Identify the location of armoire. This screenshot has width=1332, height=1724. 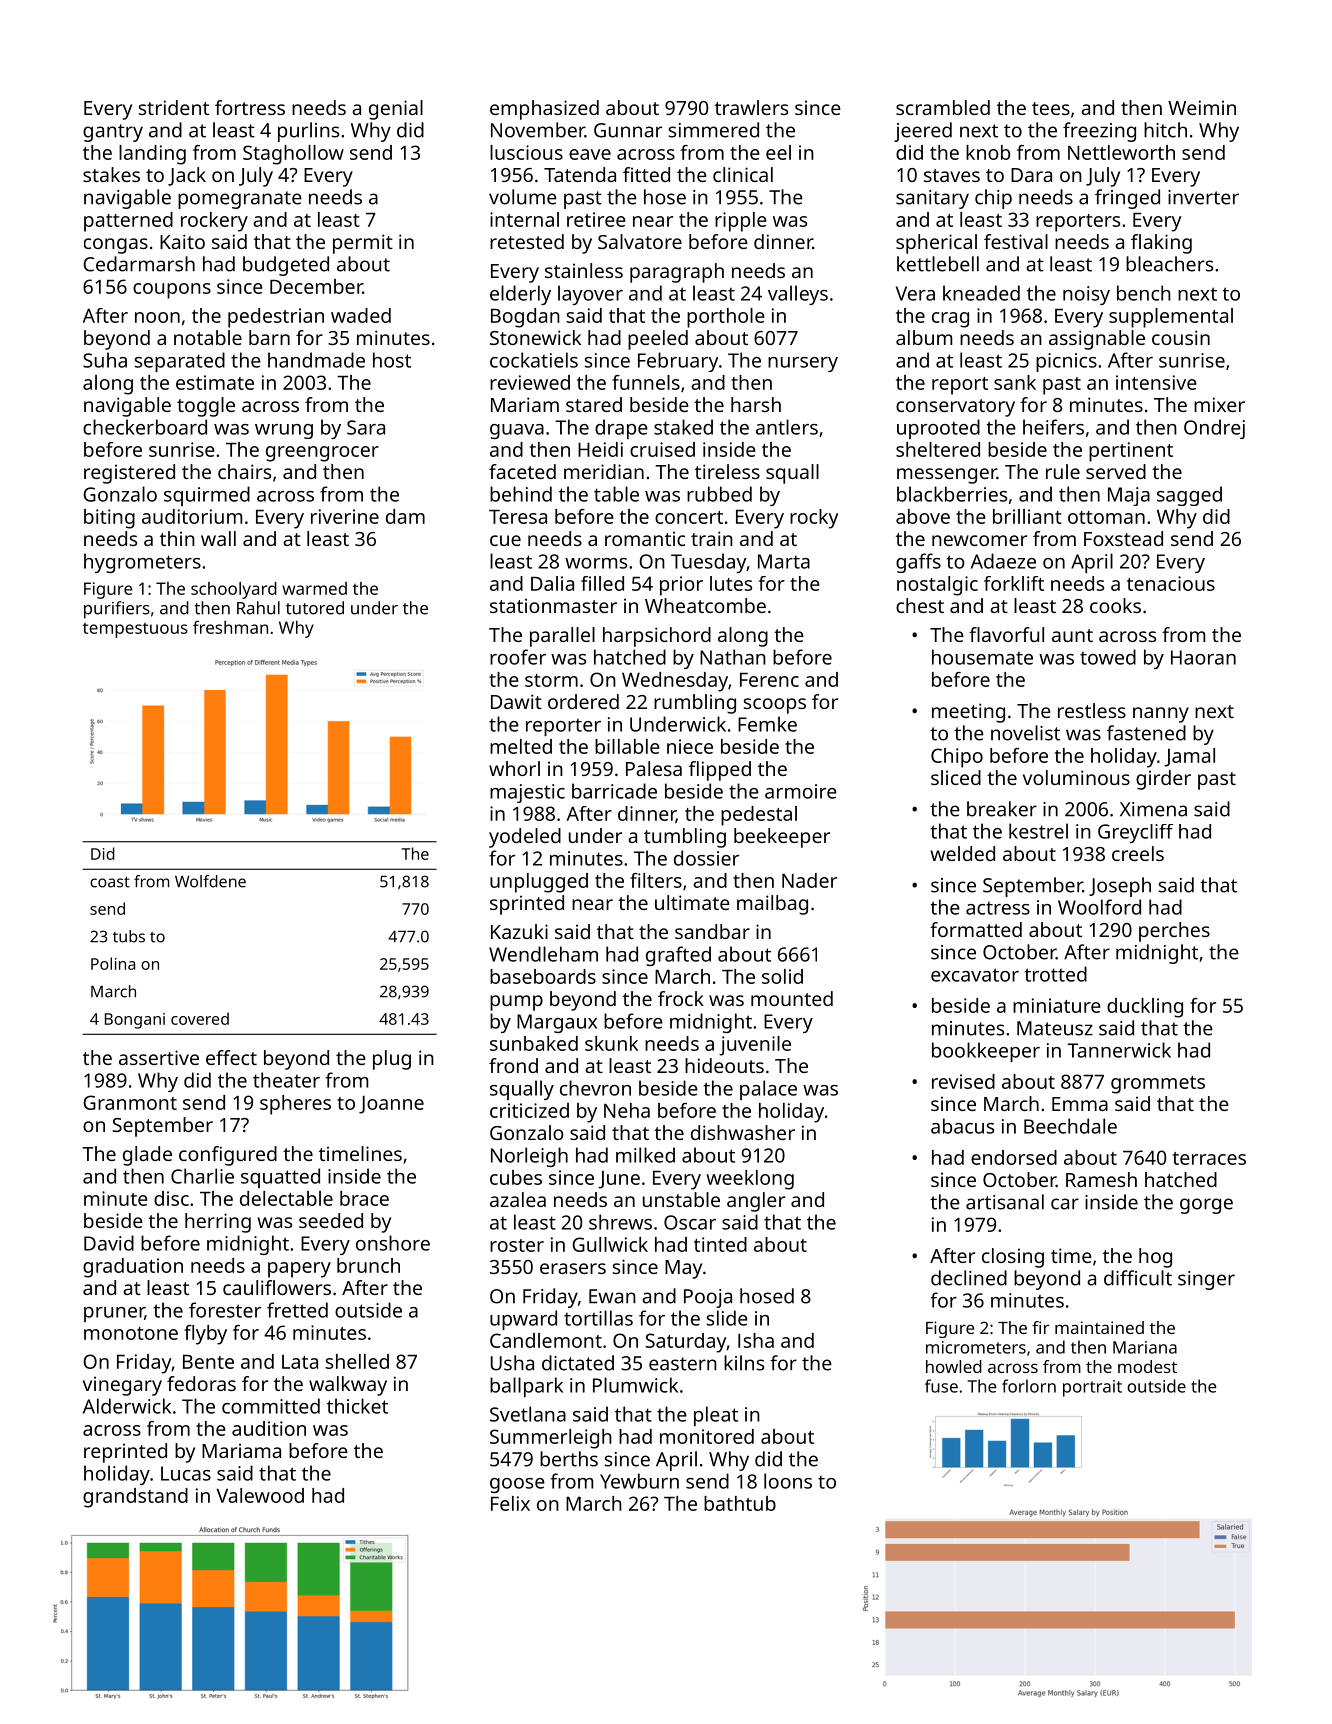
(801, 791).
